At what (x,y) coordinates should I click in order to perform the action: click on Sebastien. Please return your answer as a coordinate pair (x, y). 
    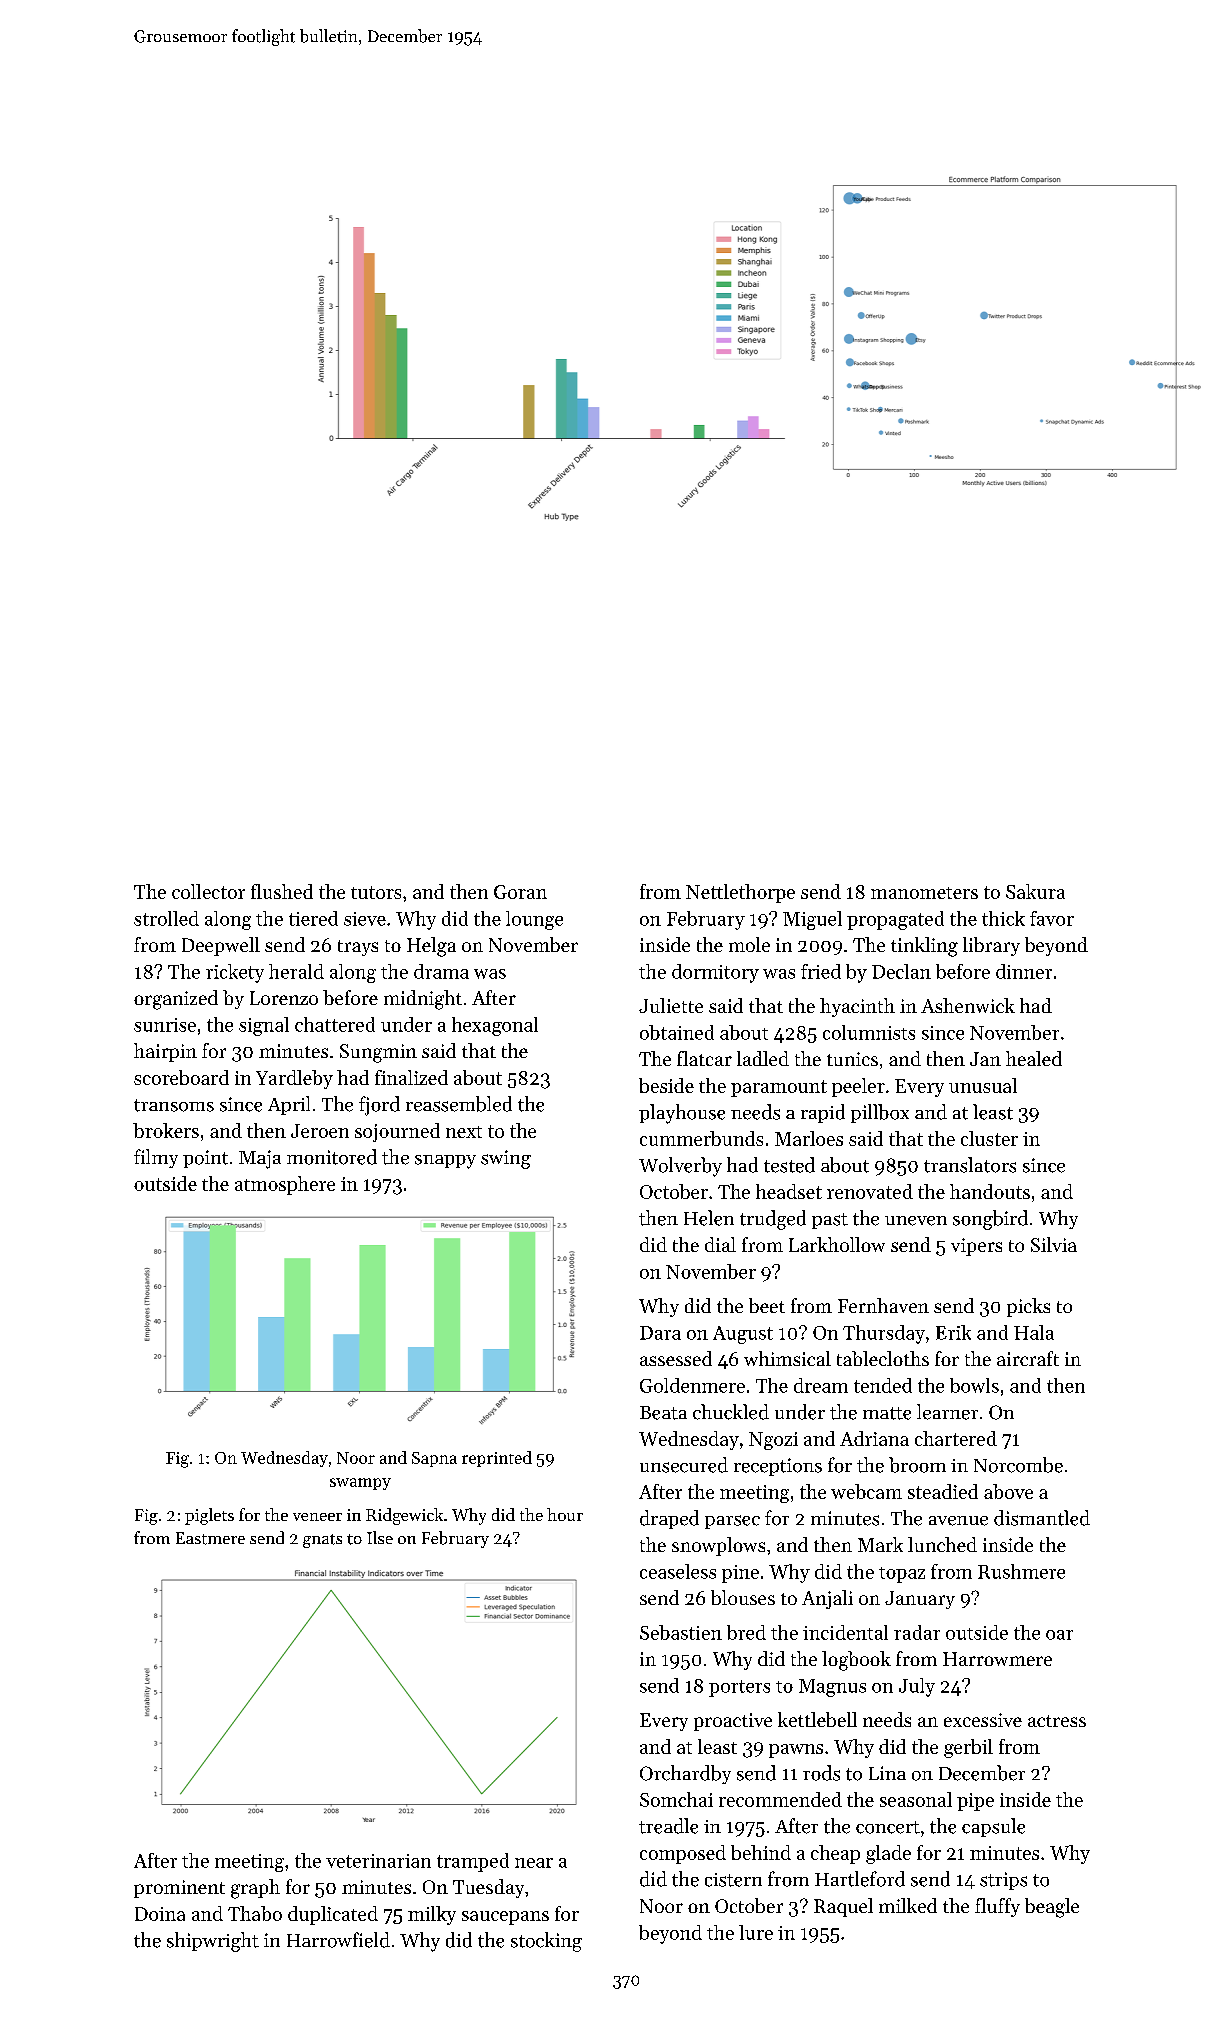
    Looking at the image, I should click on (681, 1632).
